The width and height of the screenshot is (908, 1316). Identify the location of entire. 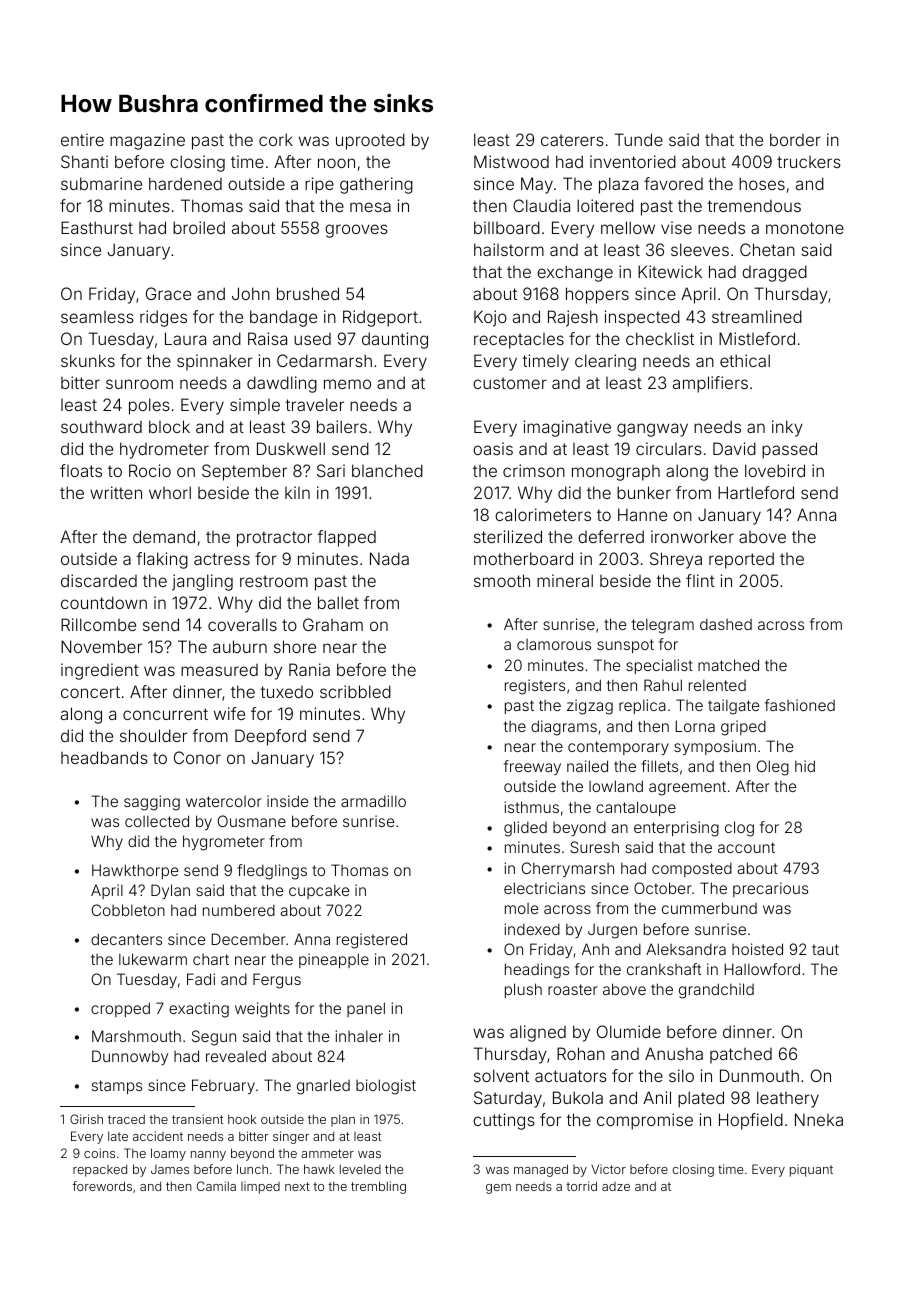
(82, 139).
